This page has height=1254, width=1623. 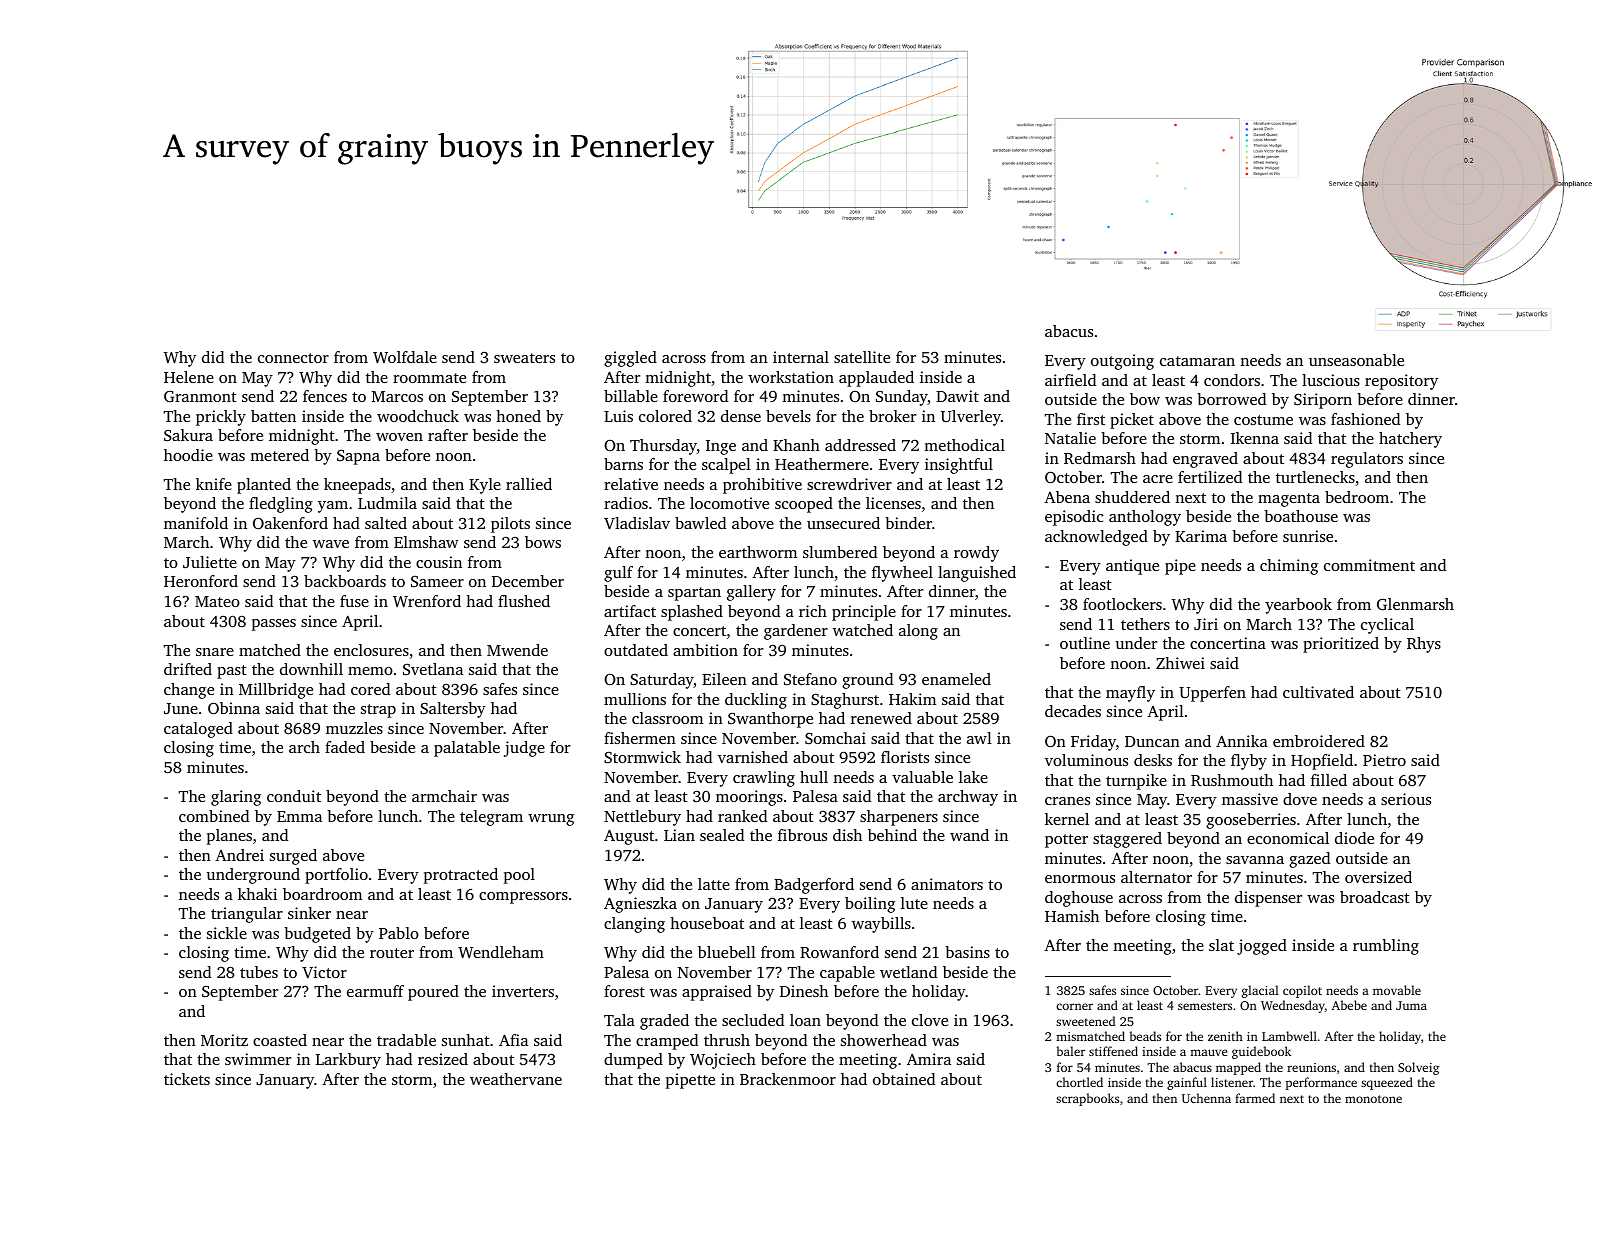 What do you see at coordinates (187, 1079) in the page?
I see `tickets` at bounding box center [187, 1079].
